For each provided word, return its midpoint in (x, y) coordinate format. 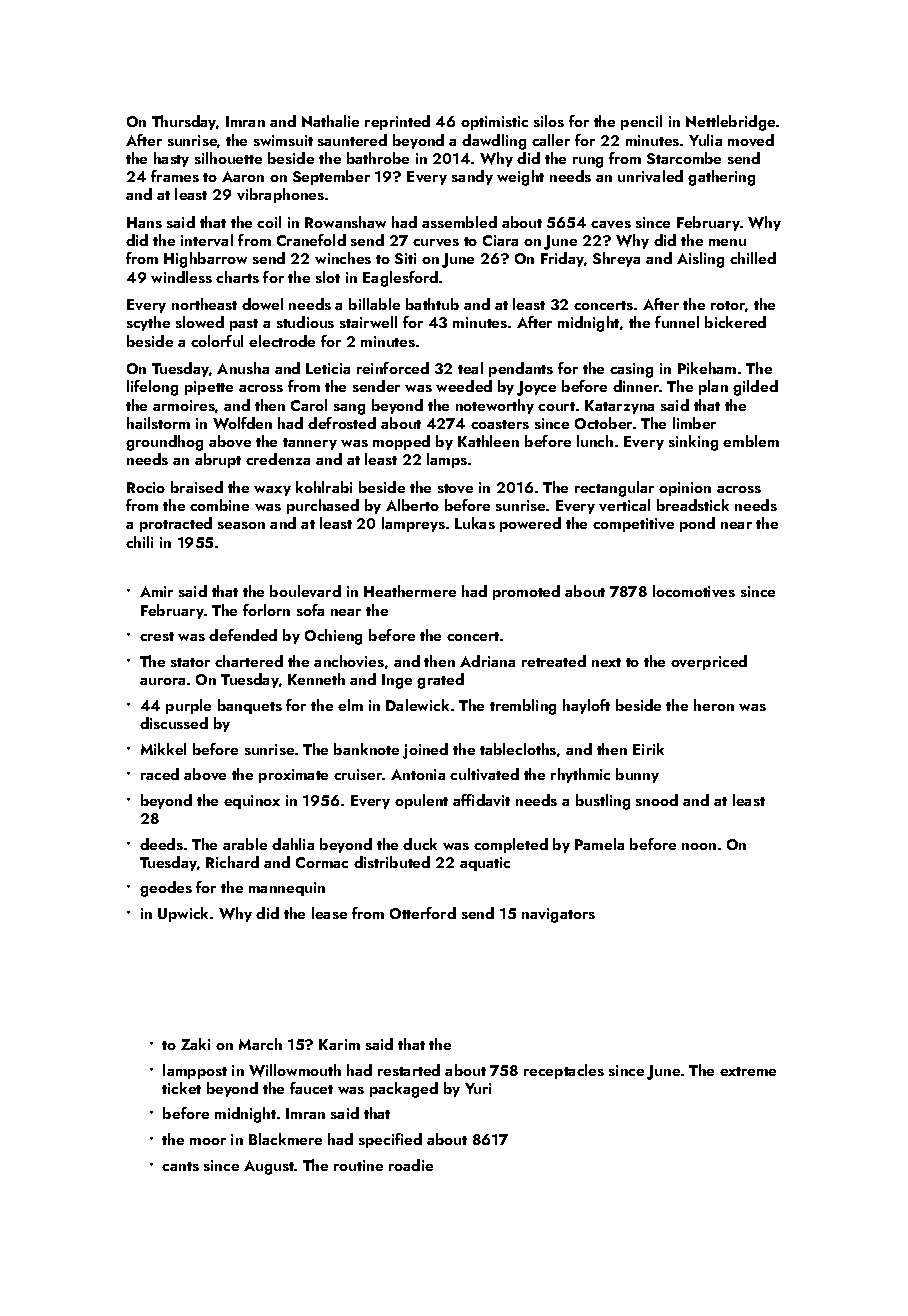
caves (611, 224)
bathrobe (378, 158)
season (241, 525)
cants (180, 1166)
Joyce (536, 388)
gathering (721, 178)
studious (305, 322)
